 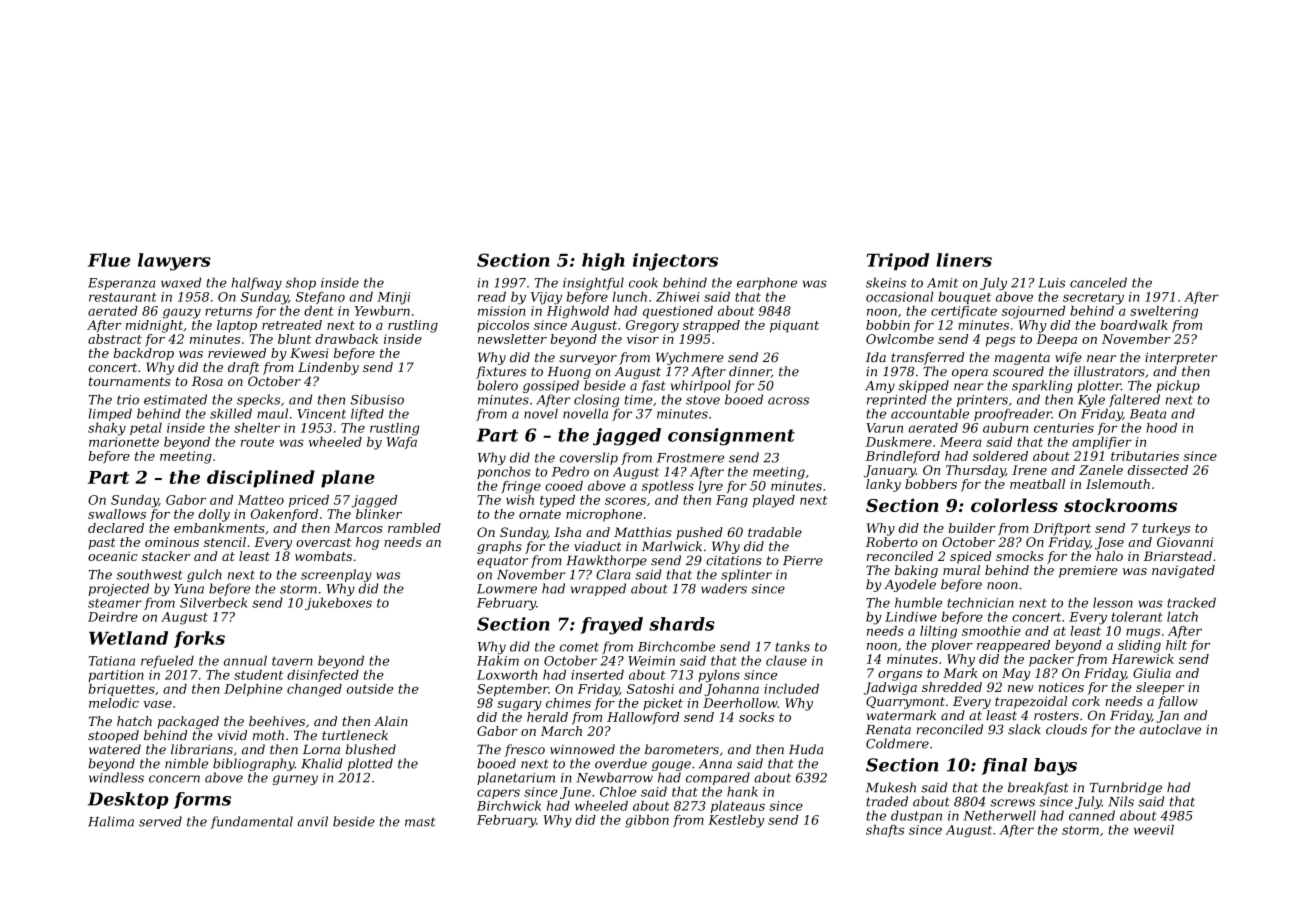 What do you see at coordinates (118, 589) in the document?
I see `projected` at bounding box center [118, 589].
